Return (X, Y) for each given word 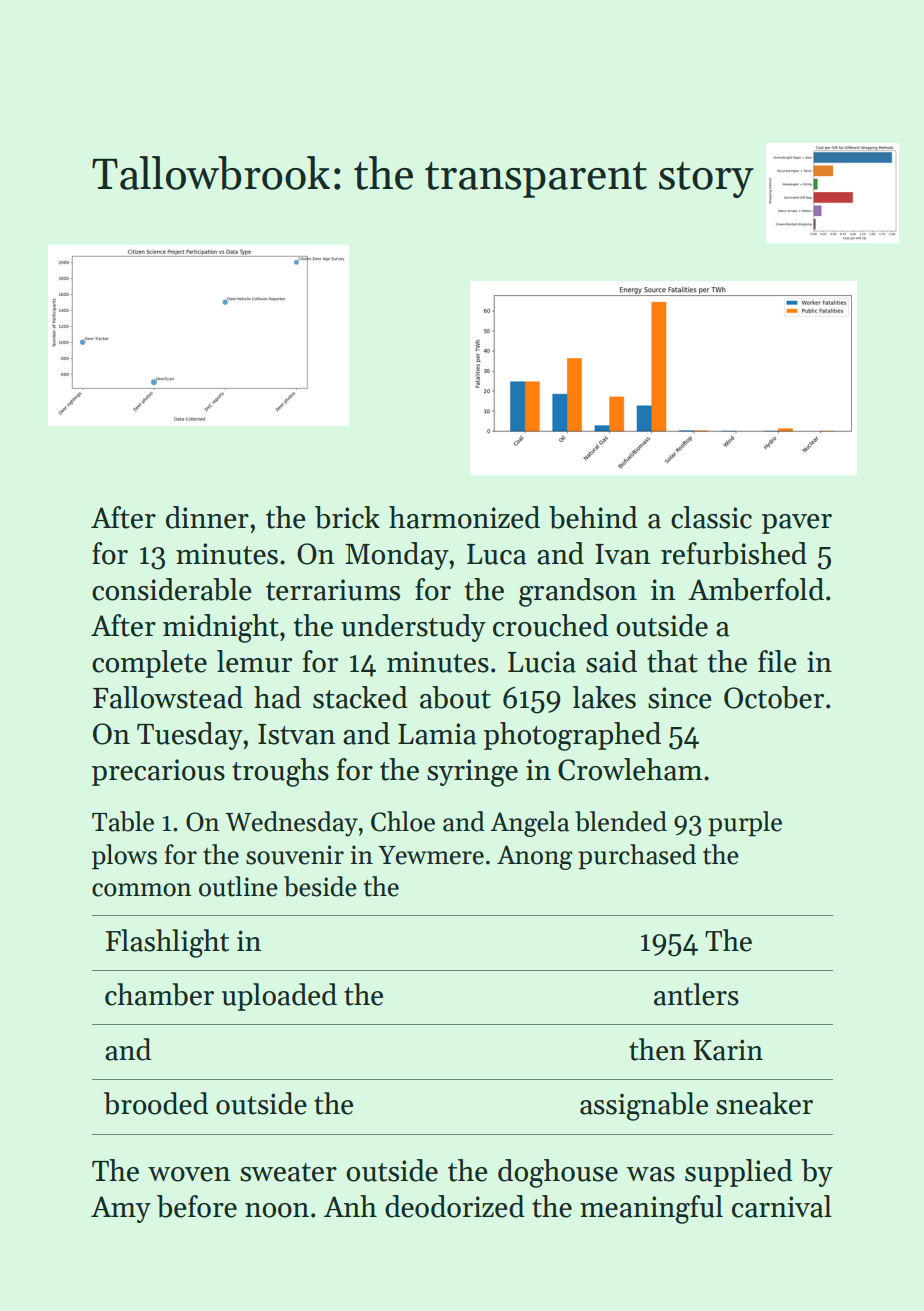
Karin (728, 1050)
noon (277, 1210)
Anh (350, 1206)
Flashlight (167, 943)
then (657, 1049)
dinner (207, 517)
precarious (158, 772)
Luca (497, 554)
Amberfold (756, 589)
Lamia (437, 734)
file (777, 661)
